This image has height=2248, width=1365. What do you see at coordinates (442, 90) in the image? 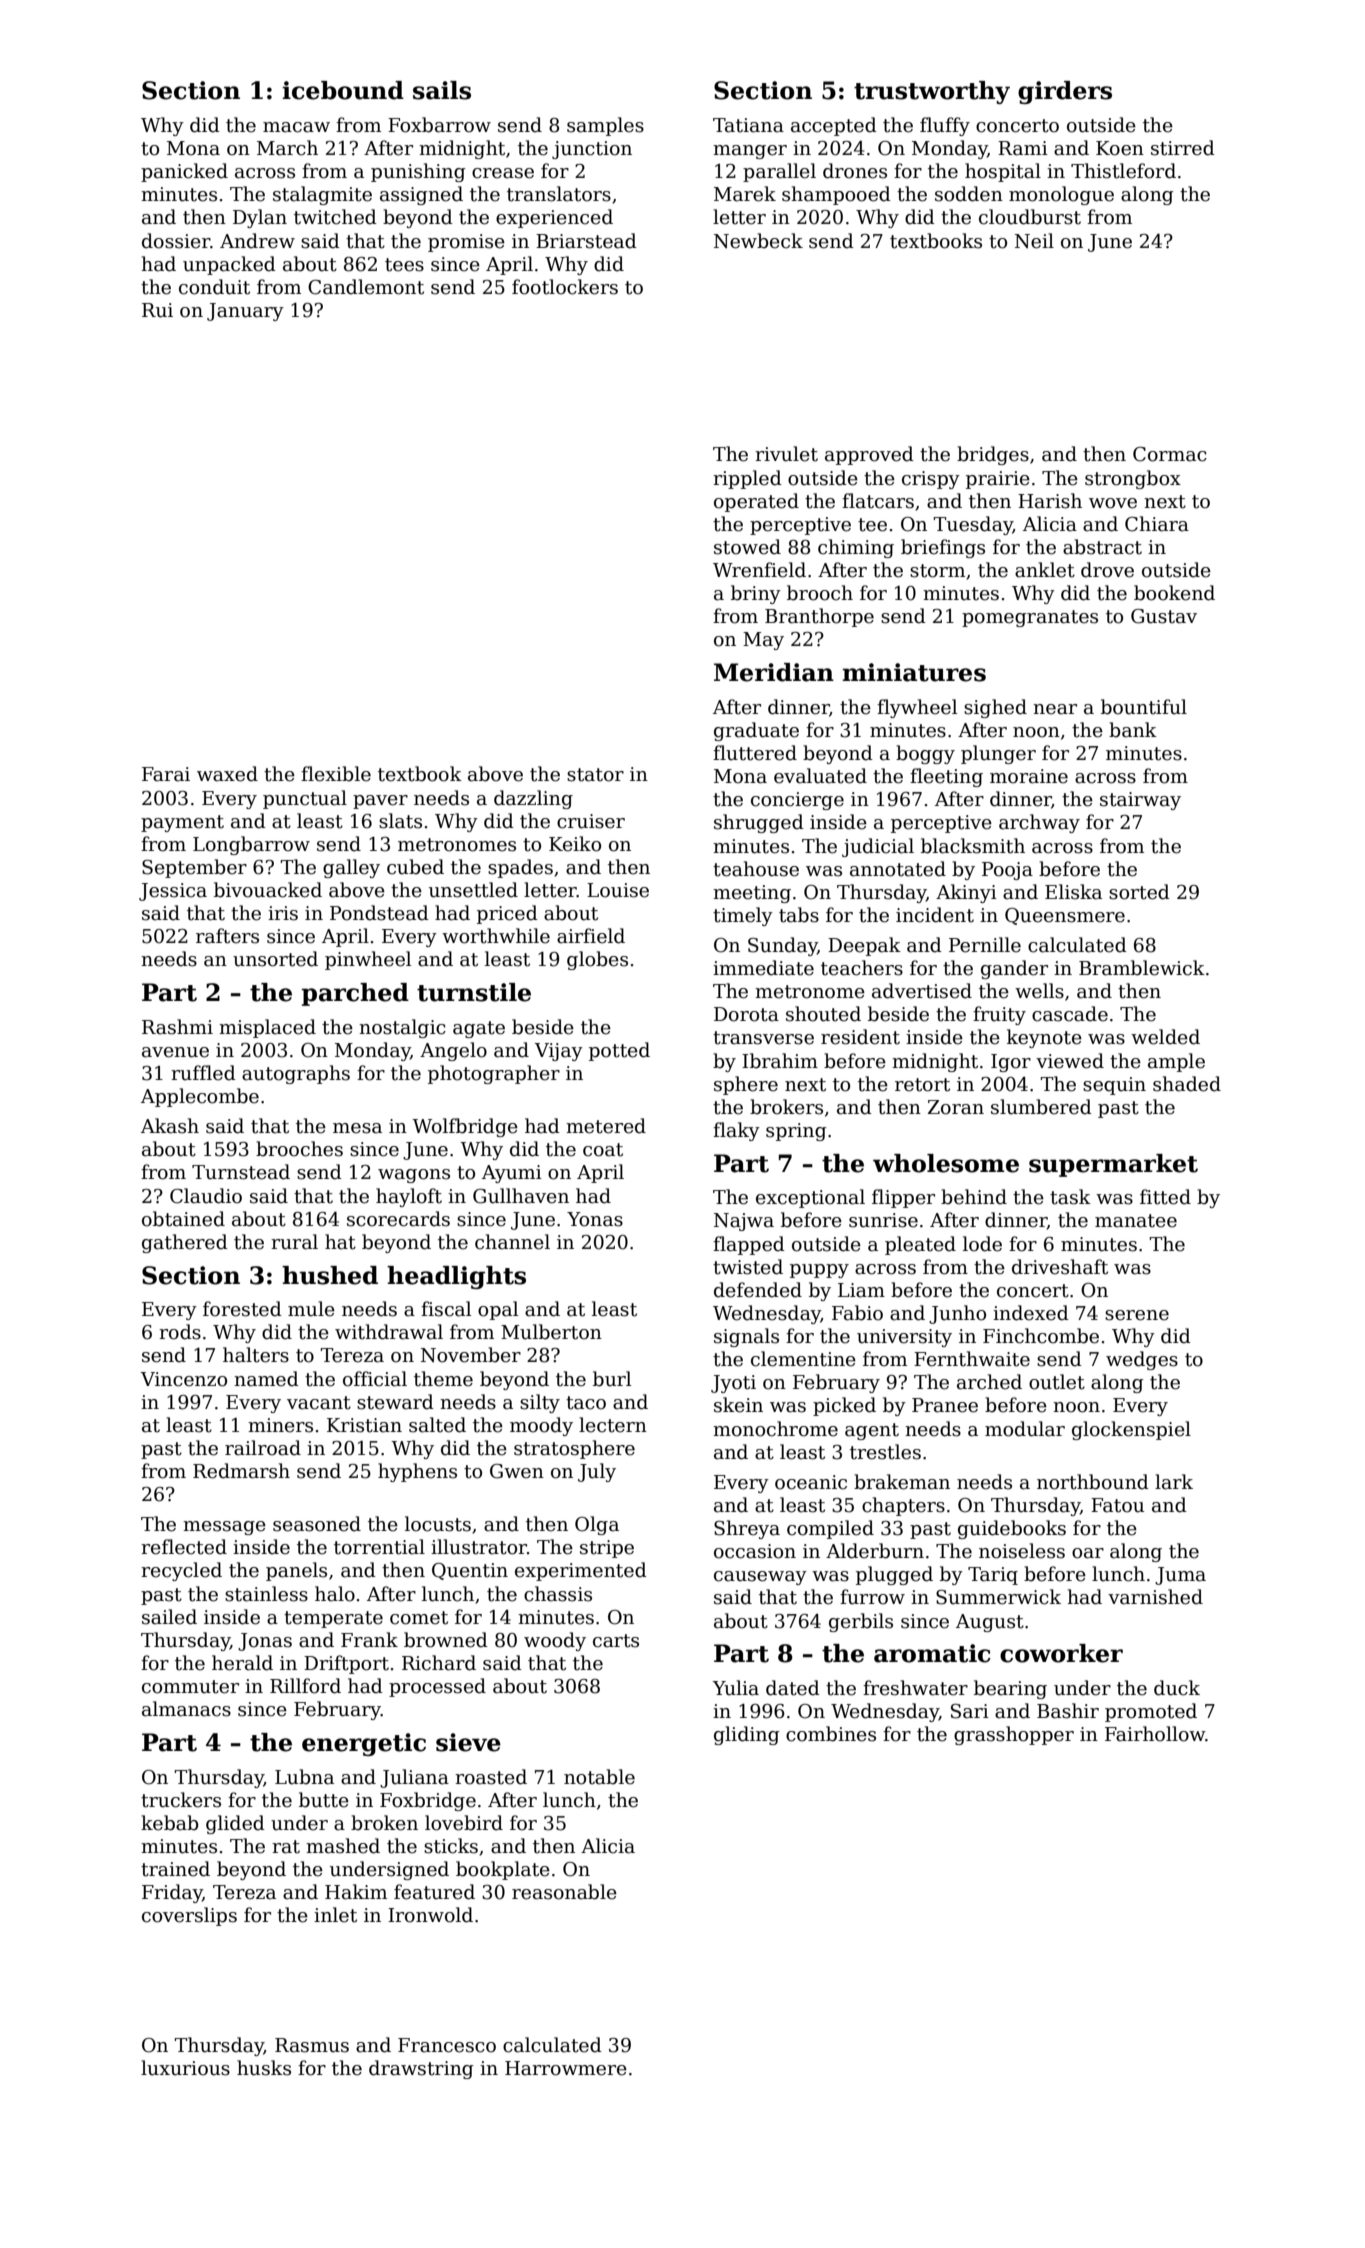
I see `sails` at bounding box center [442, 90].
